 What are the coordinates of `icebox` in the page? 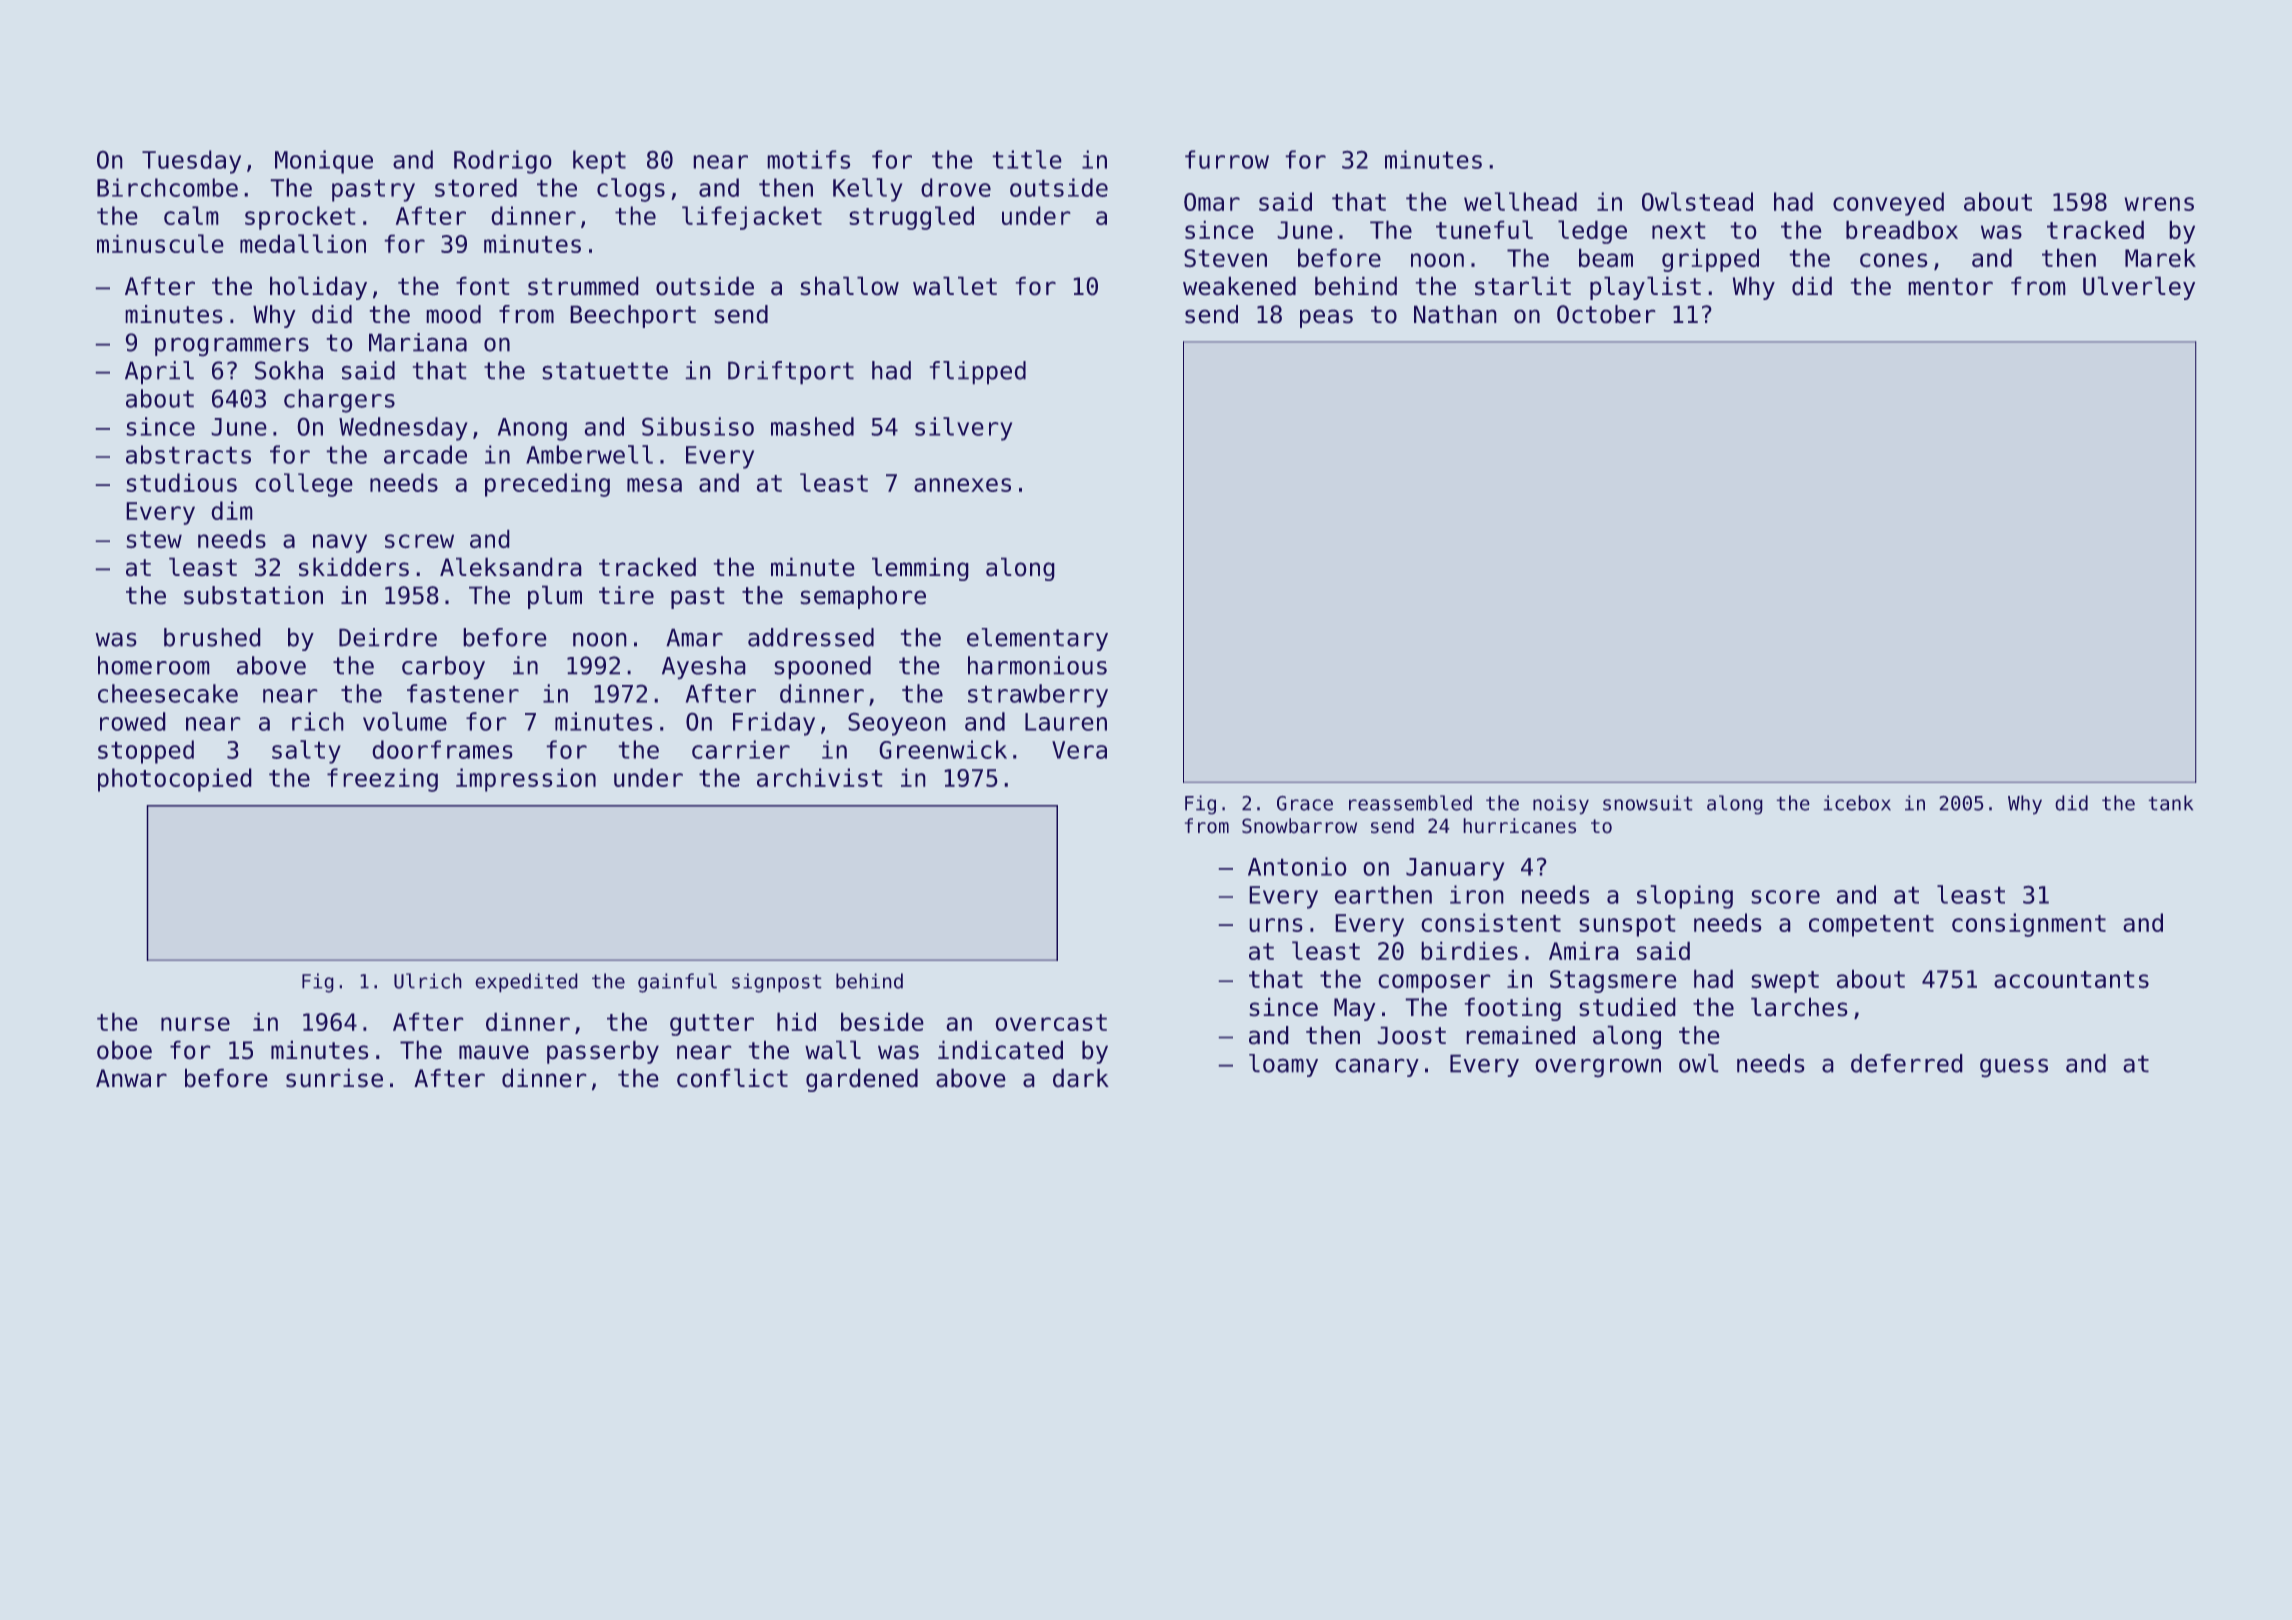 It's located at (1857, 803).
